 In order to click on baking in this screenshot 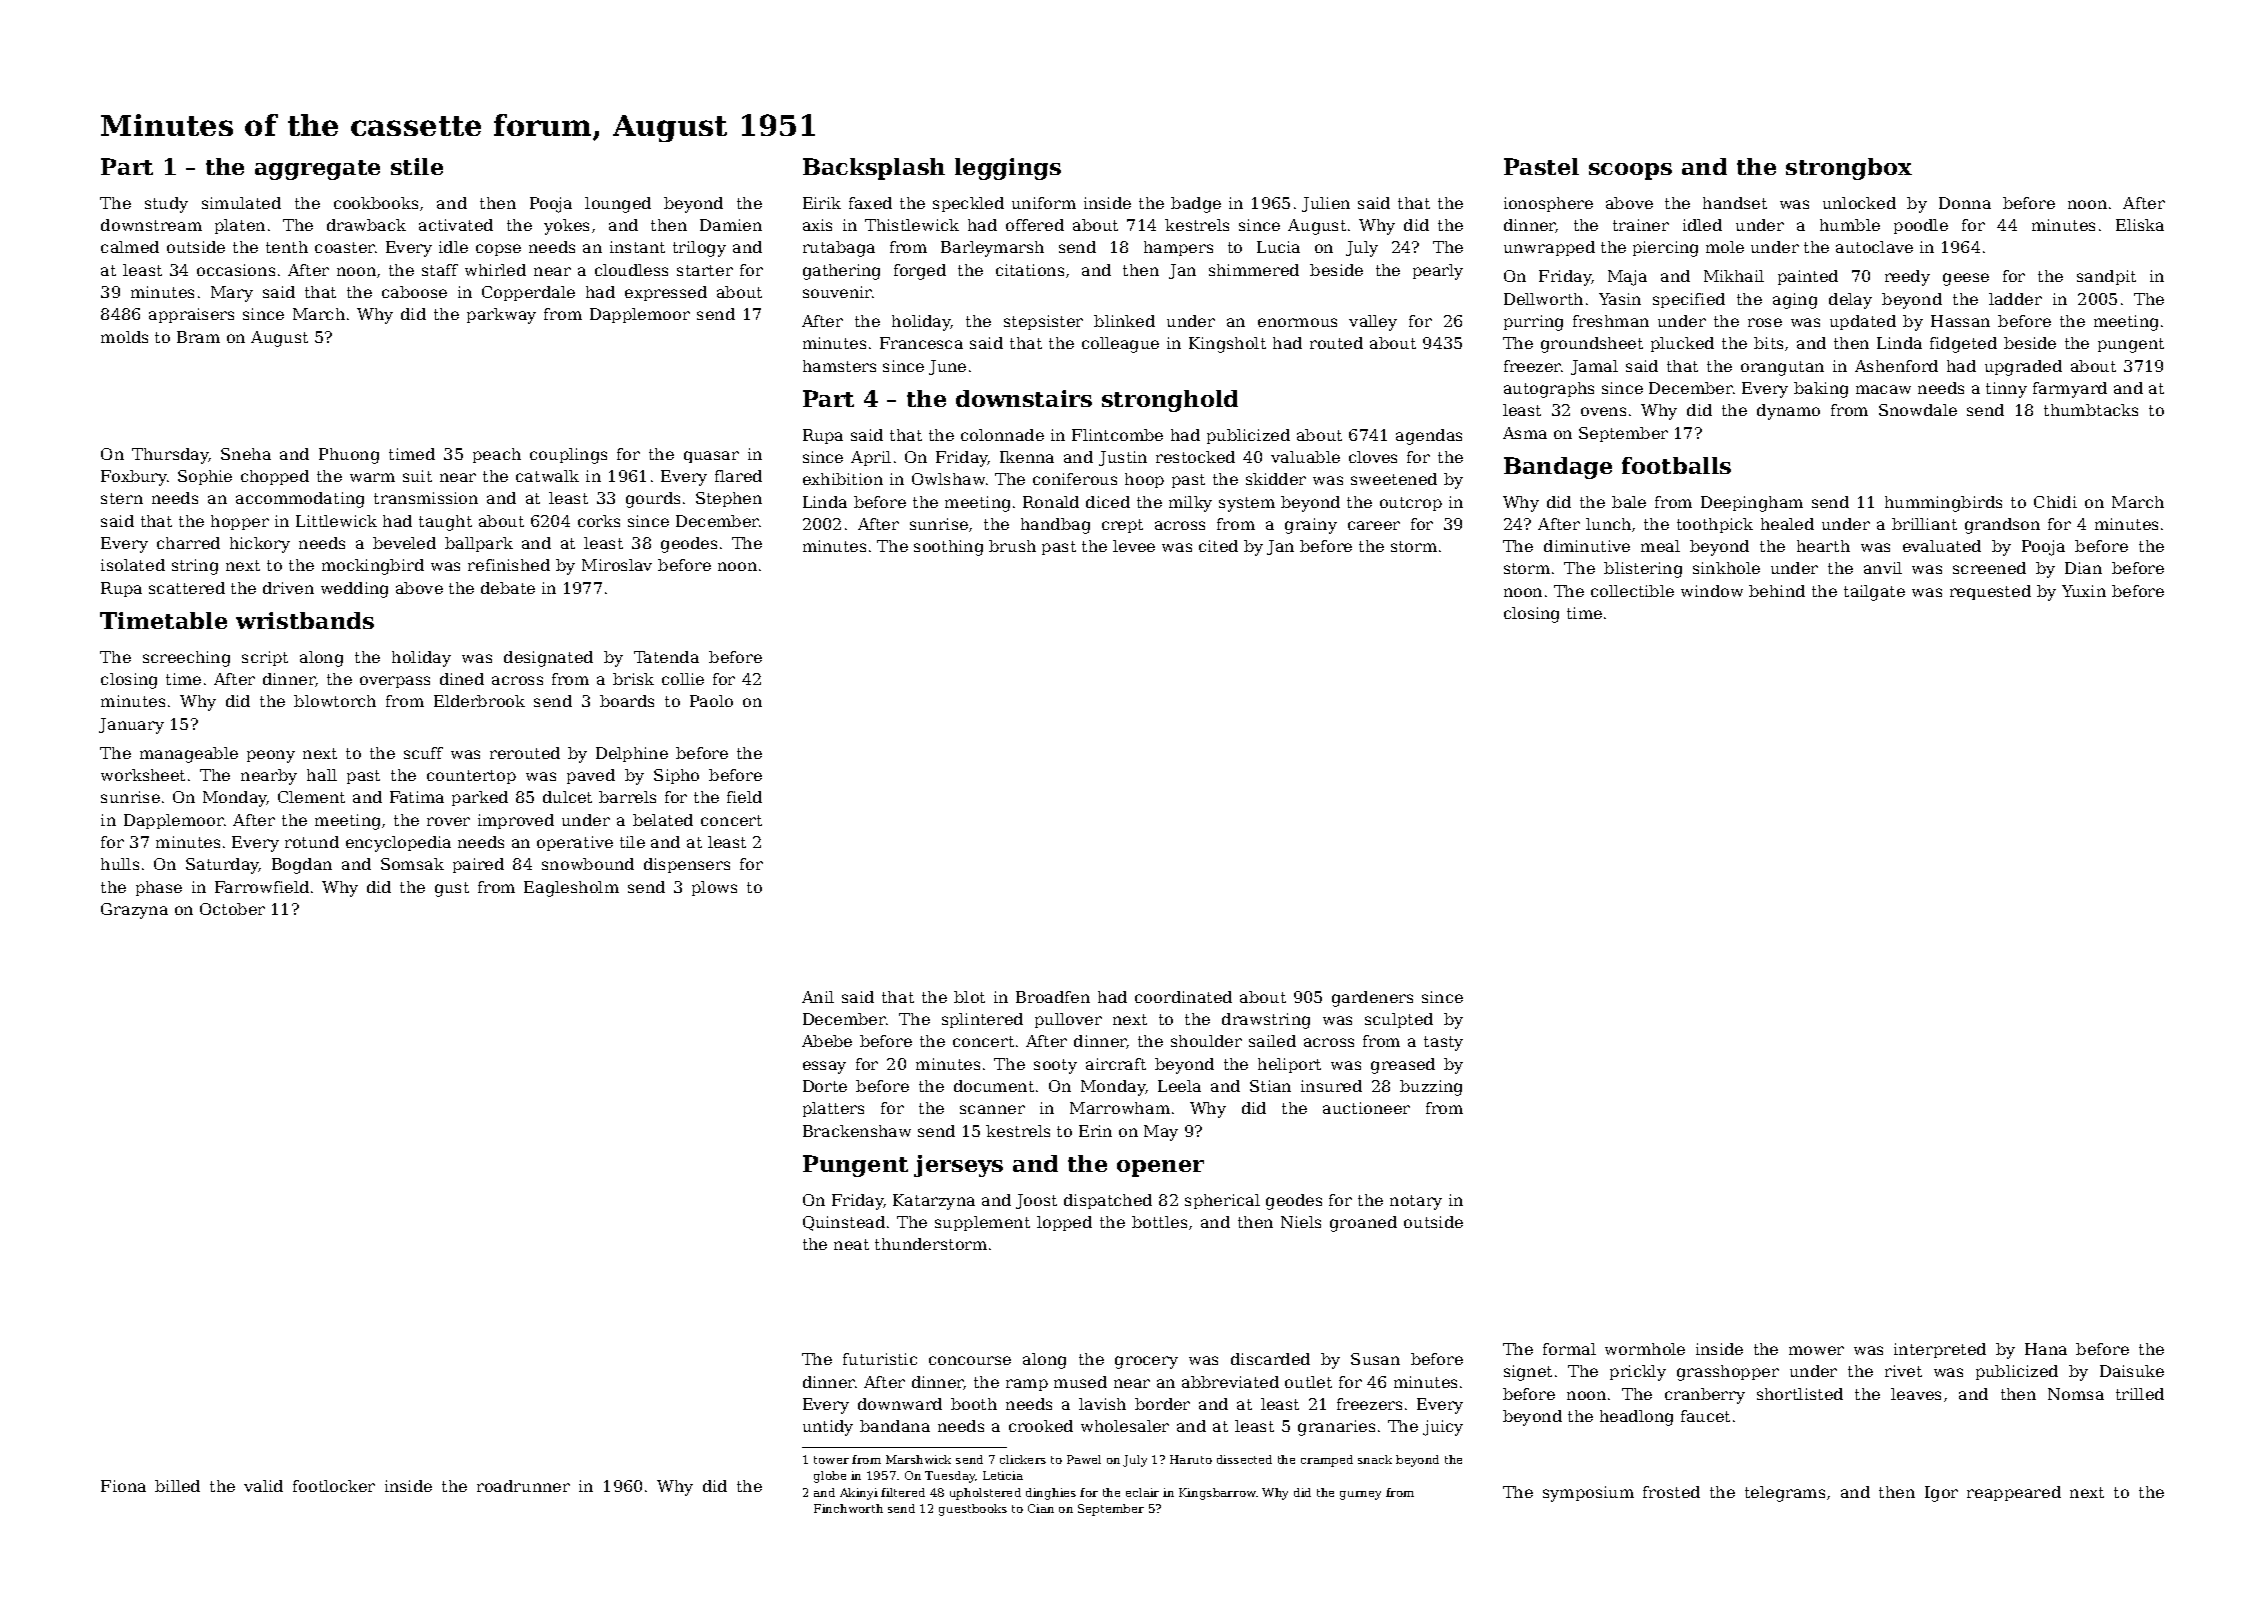, I will do `click(1821, 390)`.
